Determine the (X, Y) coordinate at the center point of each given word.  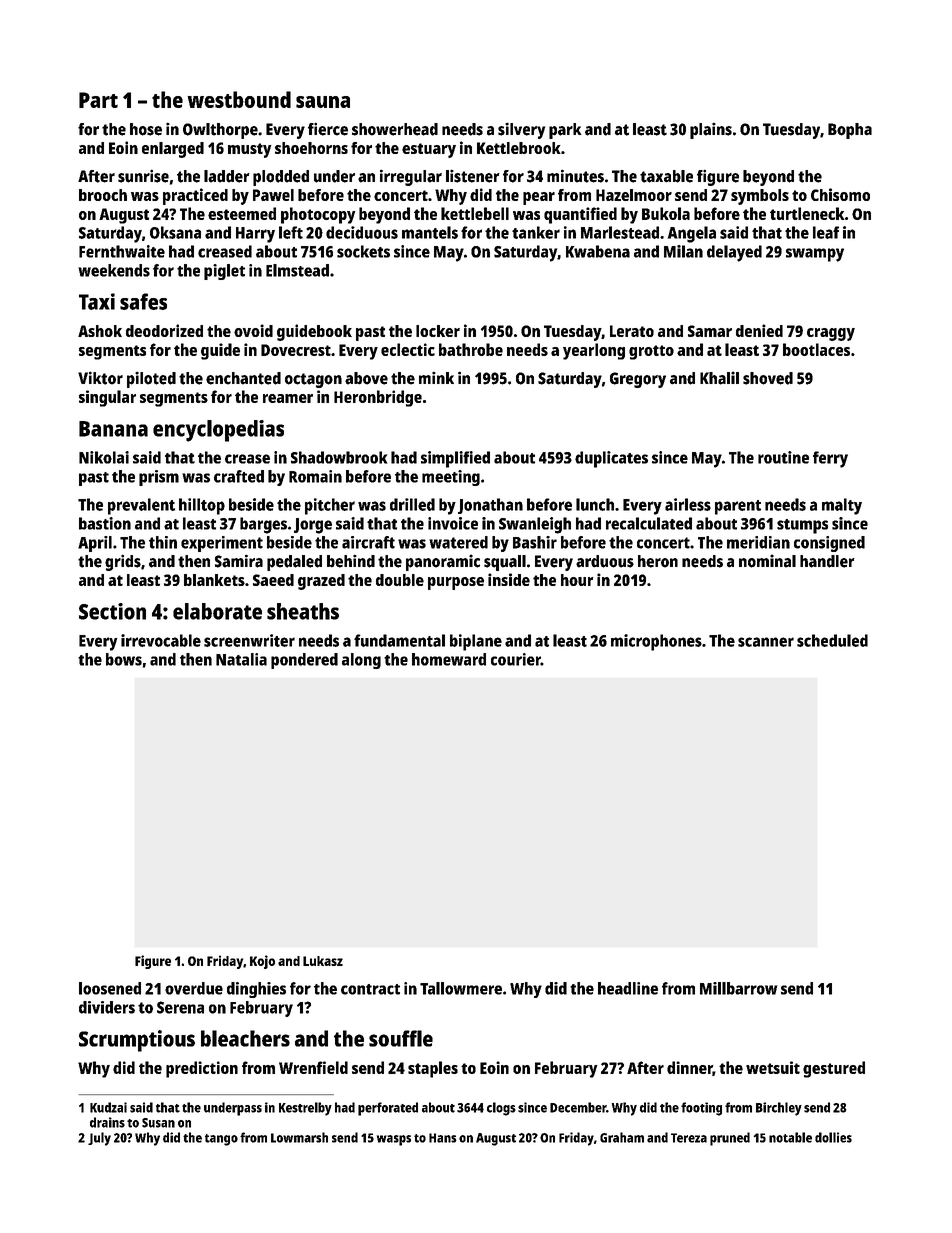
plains (711, 130)
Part (98, 100)
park (565, 131)
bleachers (245, 1038)
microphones (656, 642)
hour (577, 580)
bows (124, 659)
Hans (443, 1138)
